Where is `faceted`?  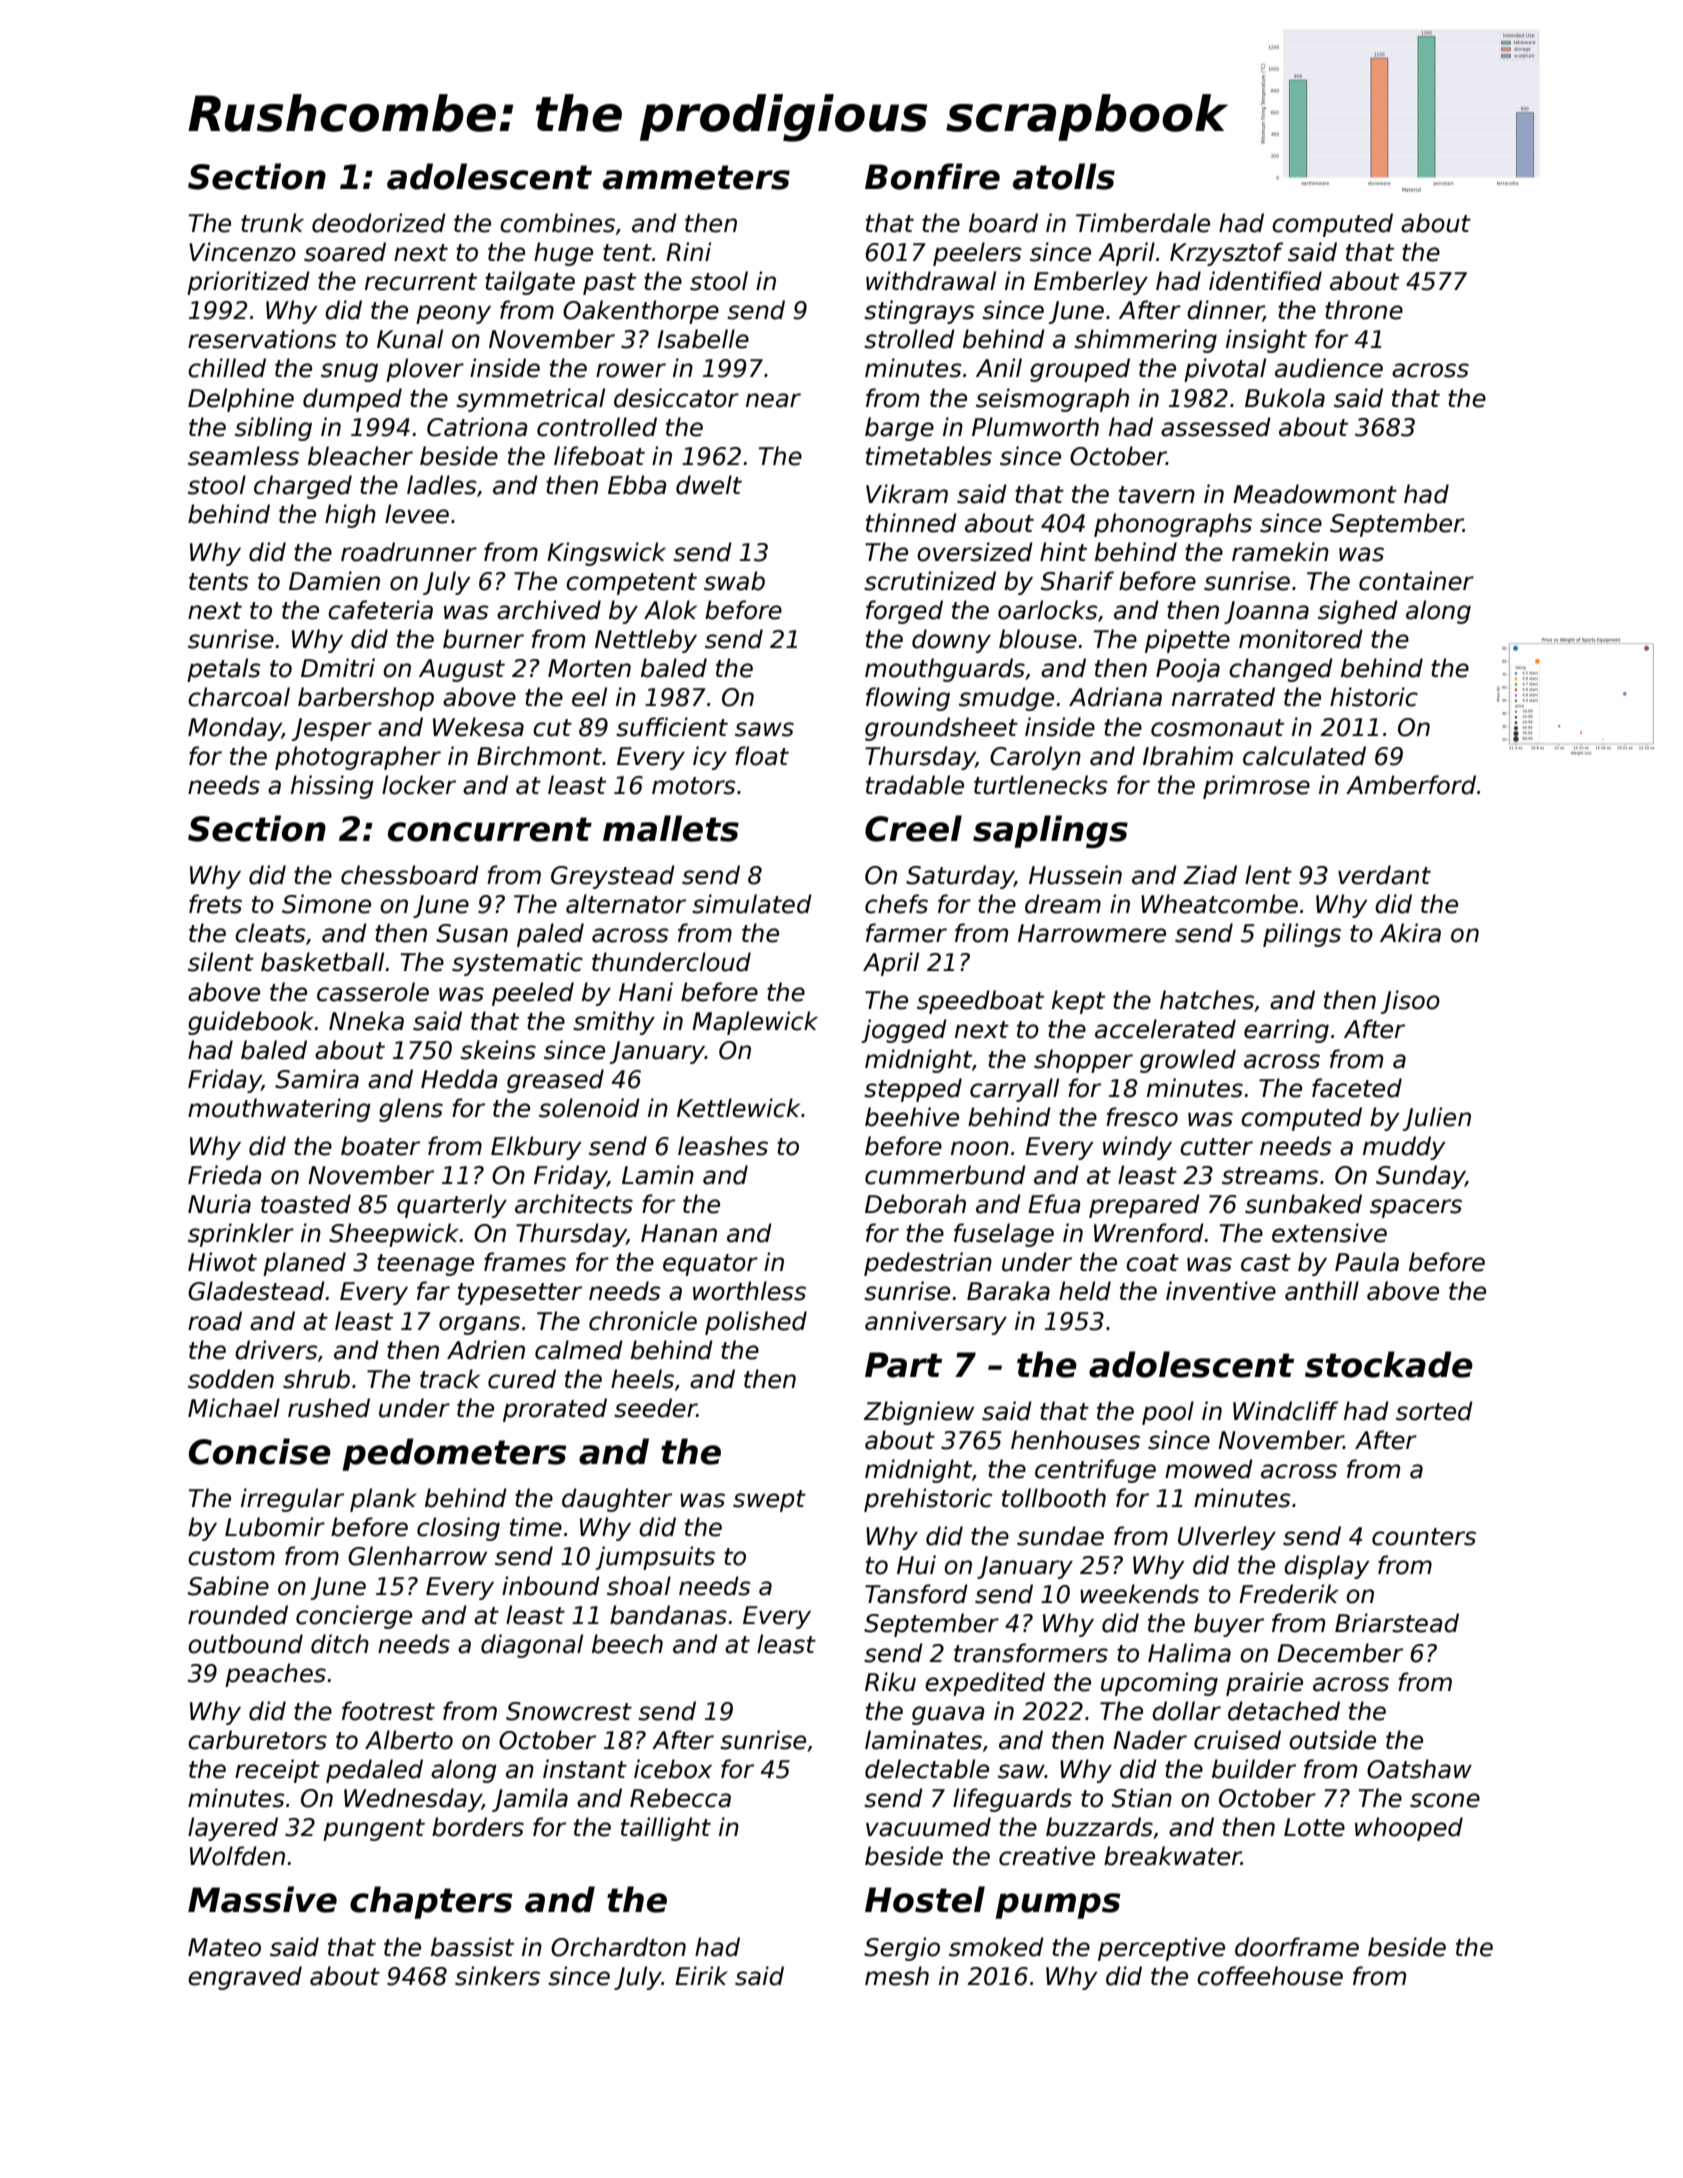
faceted is located at coordinates (1357, 1088).
